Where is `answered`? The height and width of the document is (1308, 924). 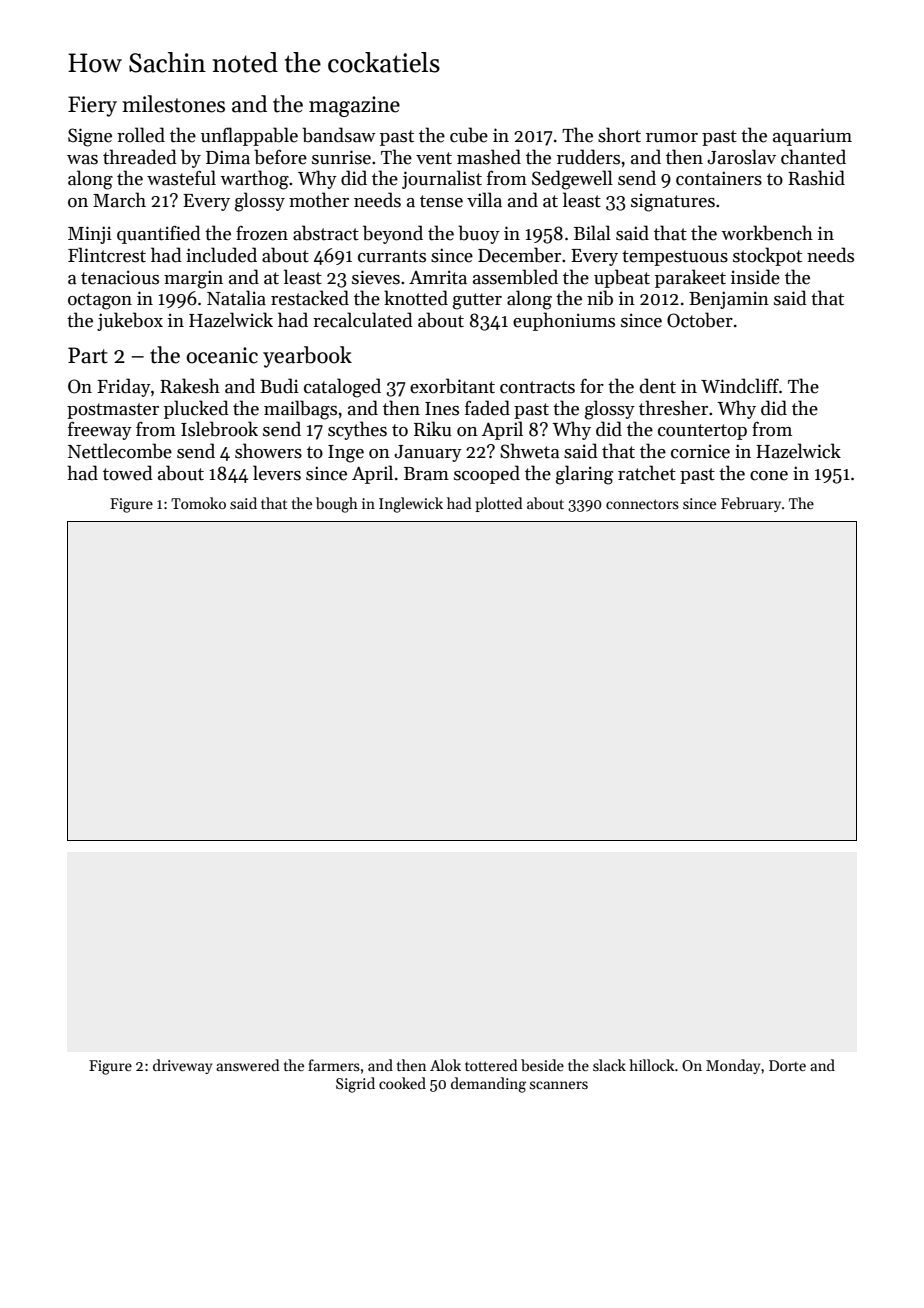
answered is located at coordinates (247, 1065).
